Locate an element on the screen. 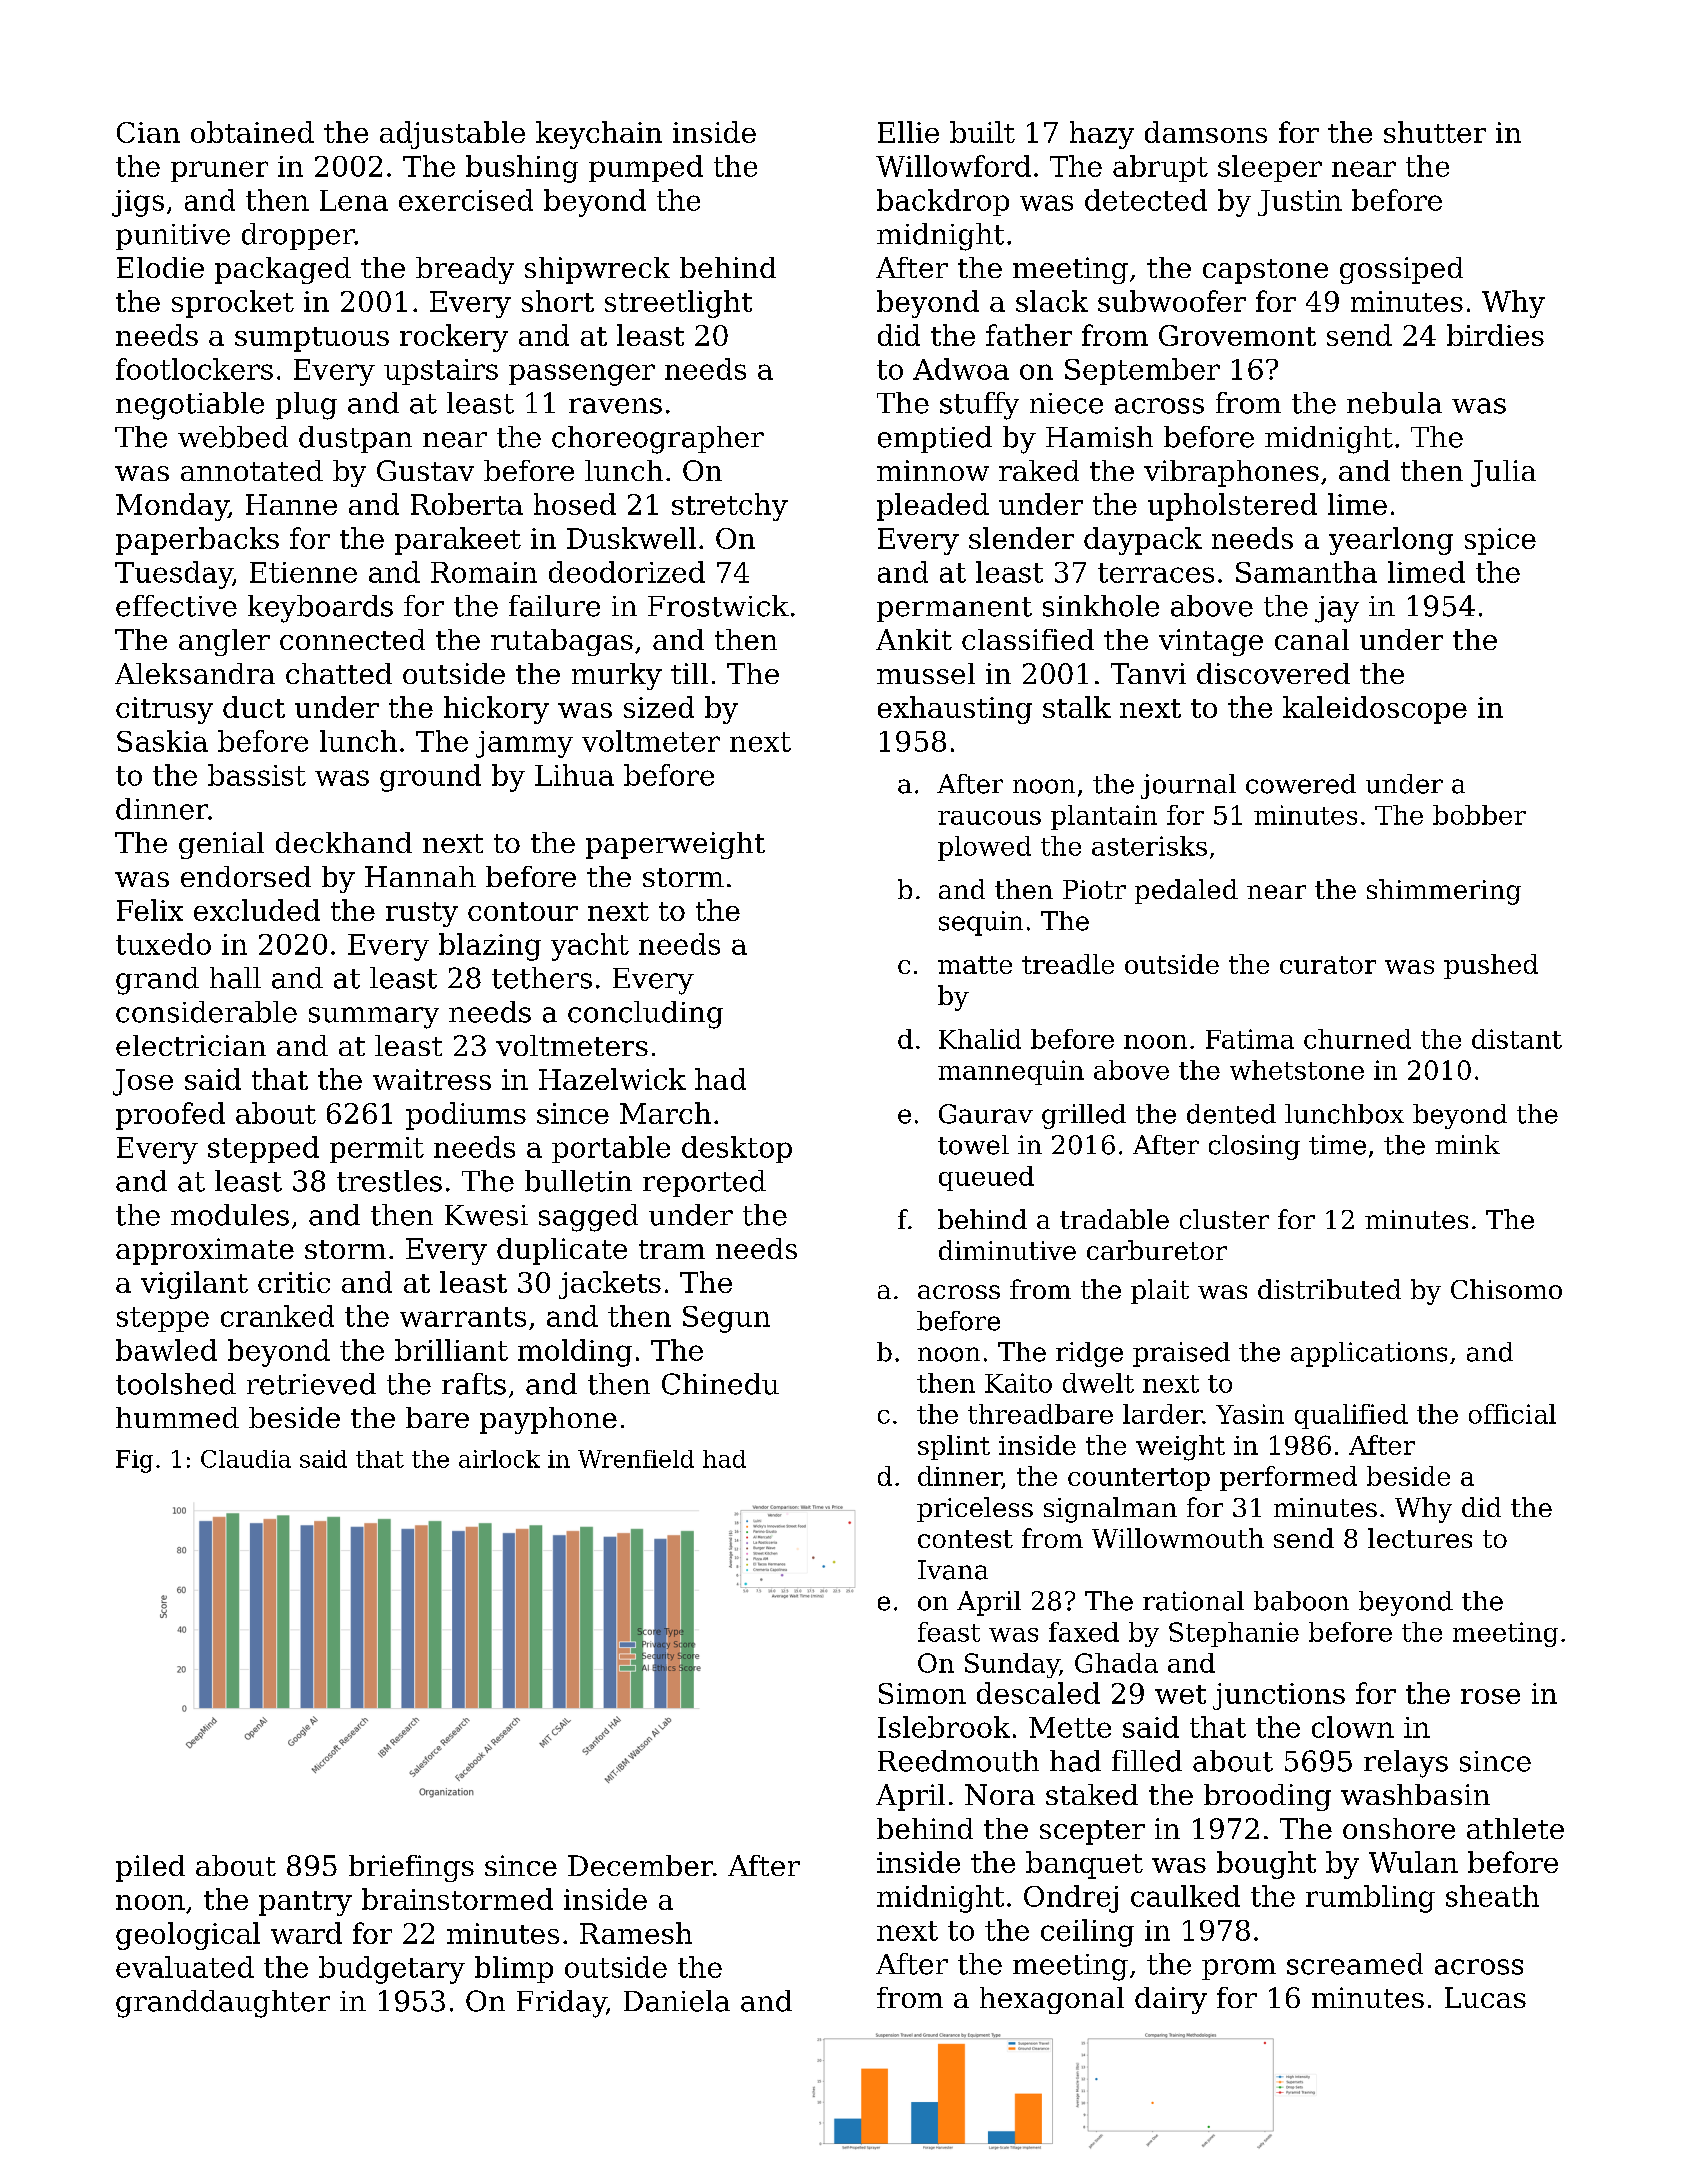 This screenshot has width=1683, height=2178. rose is located at coordinates (1490, 1696).
